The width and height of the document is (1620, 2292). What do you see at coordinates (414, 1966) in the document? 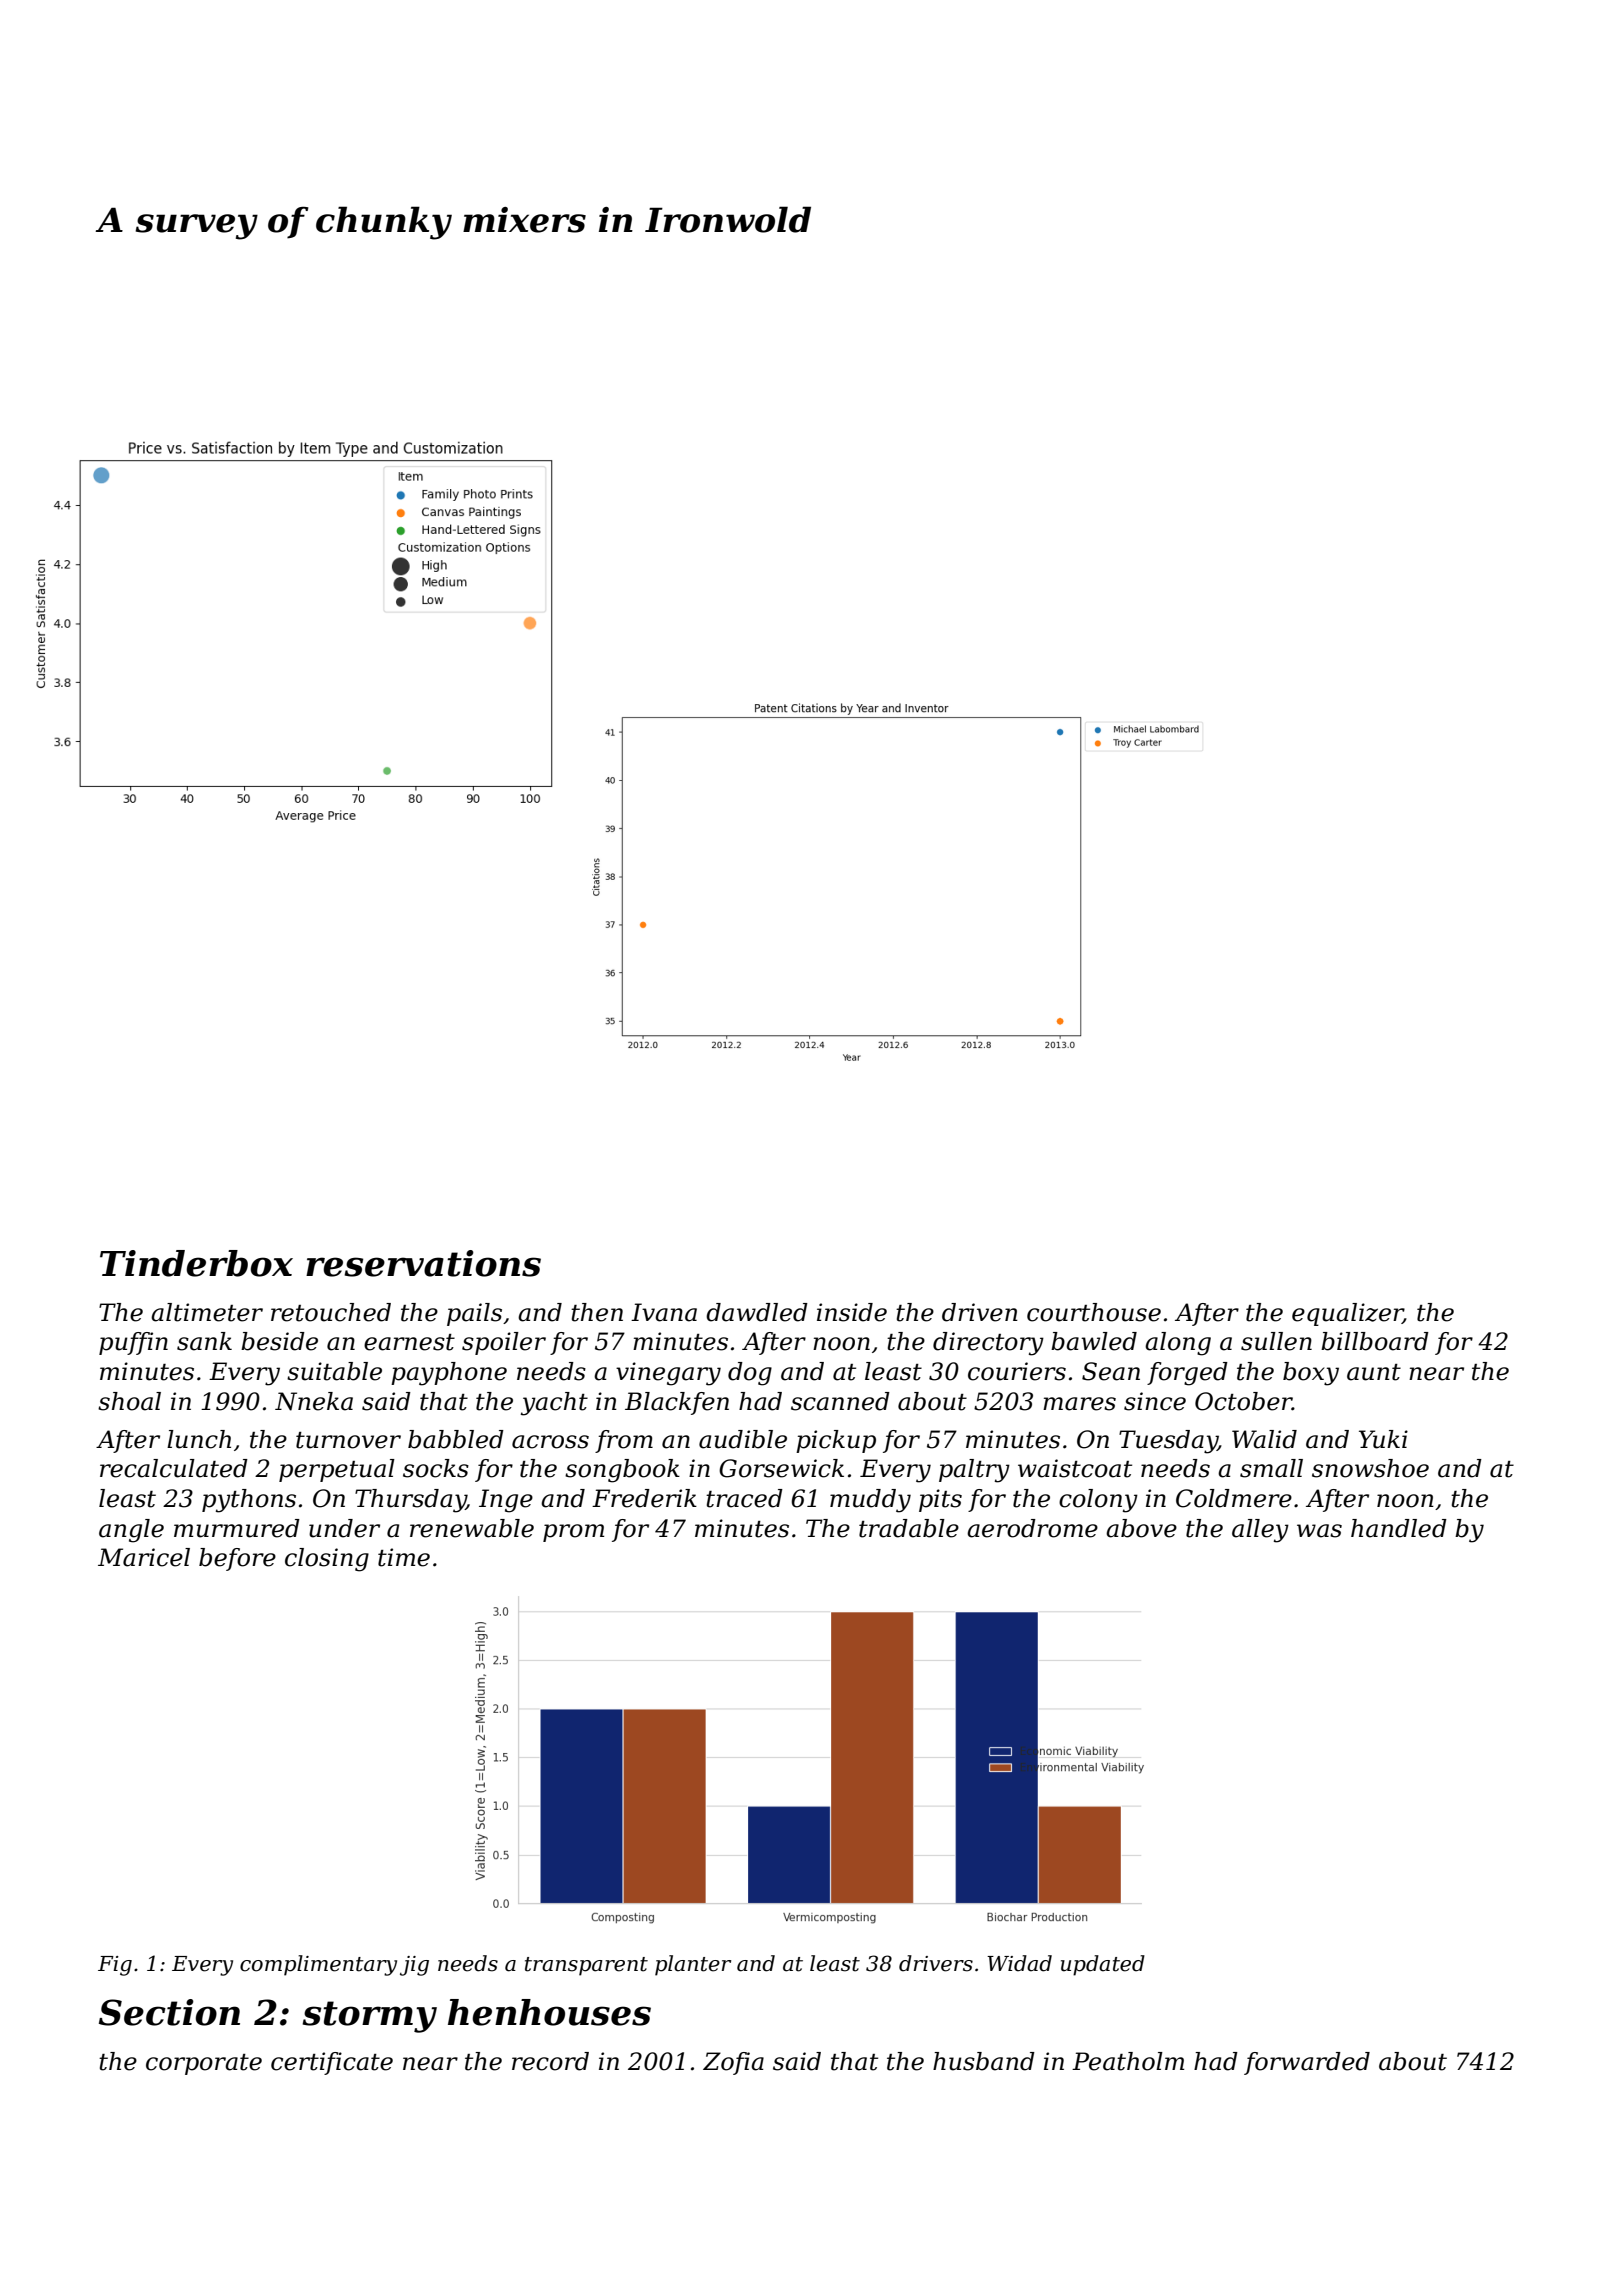
I see `jig` at bounding box center [414, 1966].
